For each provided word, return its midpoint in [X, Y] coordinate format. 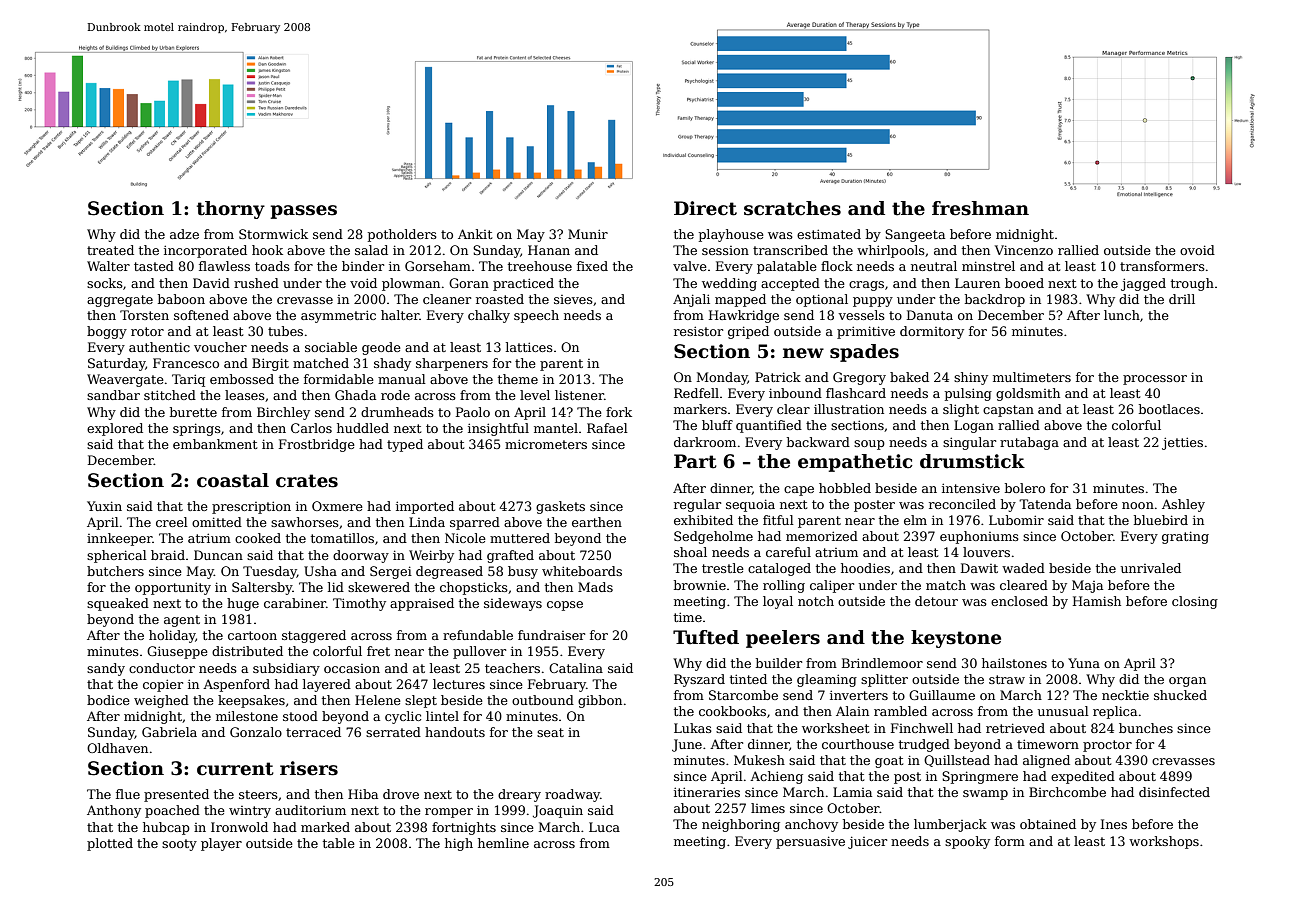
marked [325, 827]
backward [818, 442]
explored [115, 429]
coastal [233, 480]
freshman [980, 208]
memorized [822, 536]
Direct [705, 208]
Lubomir [1016, 520]
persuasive [810, 842]
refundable [478, 635]
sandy [106, 669]
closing [1195, 602]
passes [304, 212]
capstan [1008, 411]
